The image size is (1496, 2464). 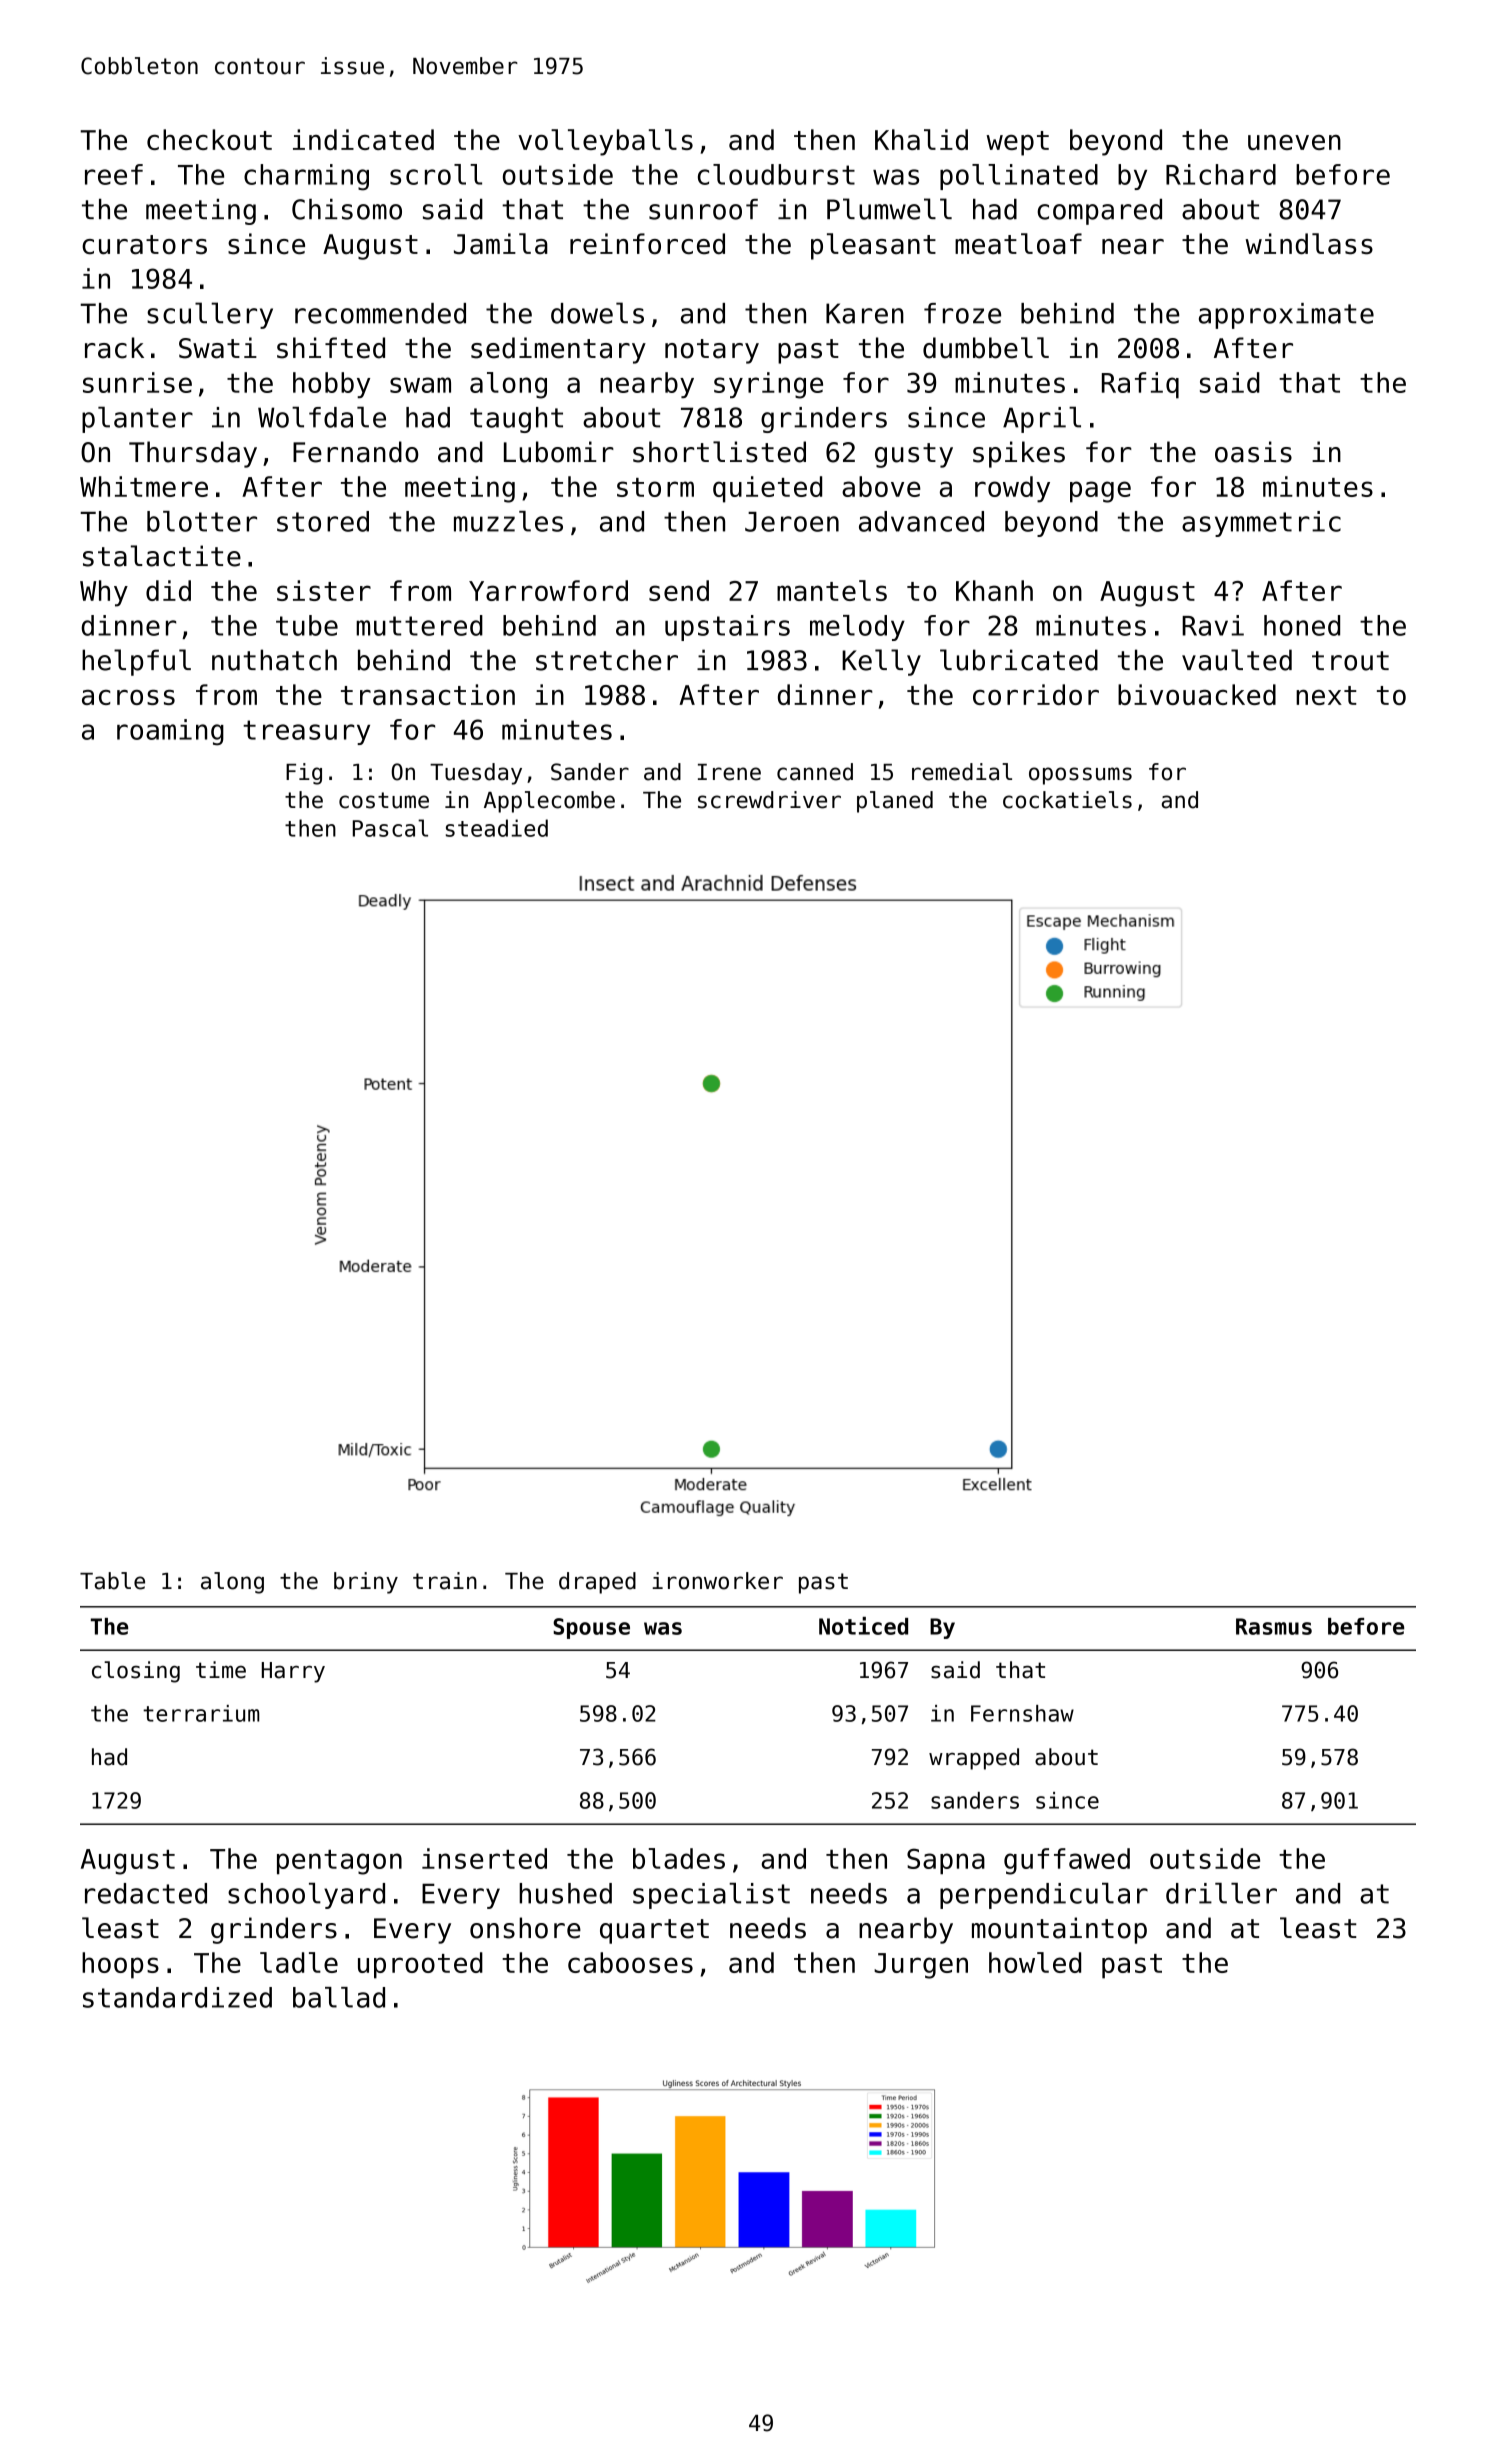 What do you see at coordinates (1067, 800) in the screenshot?
I see `cockatiels` at bounding box center [1067, 800].
